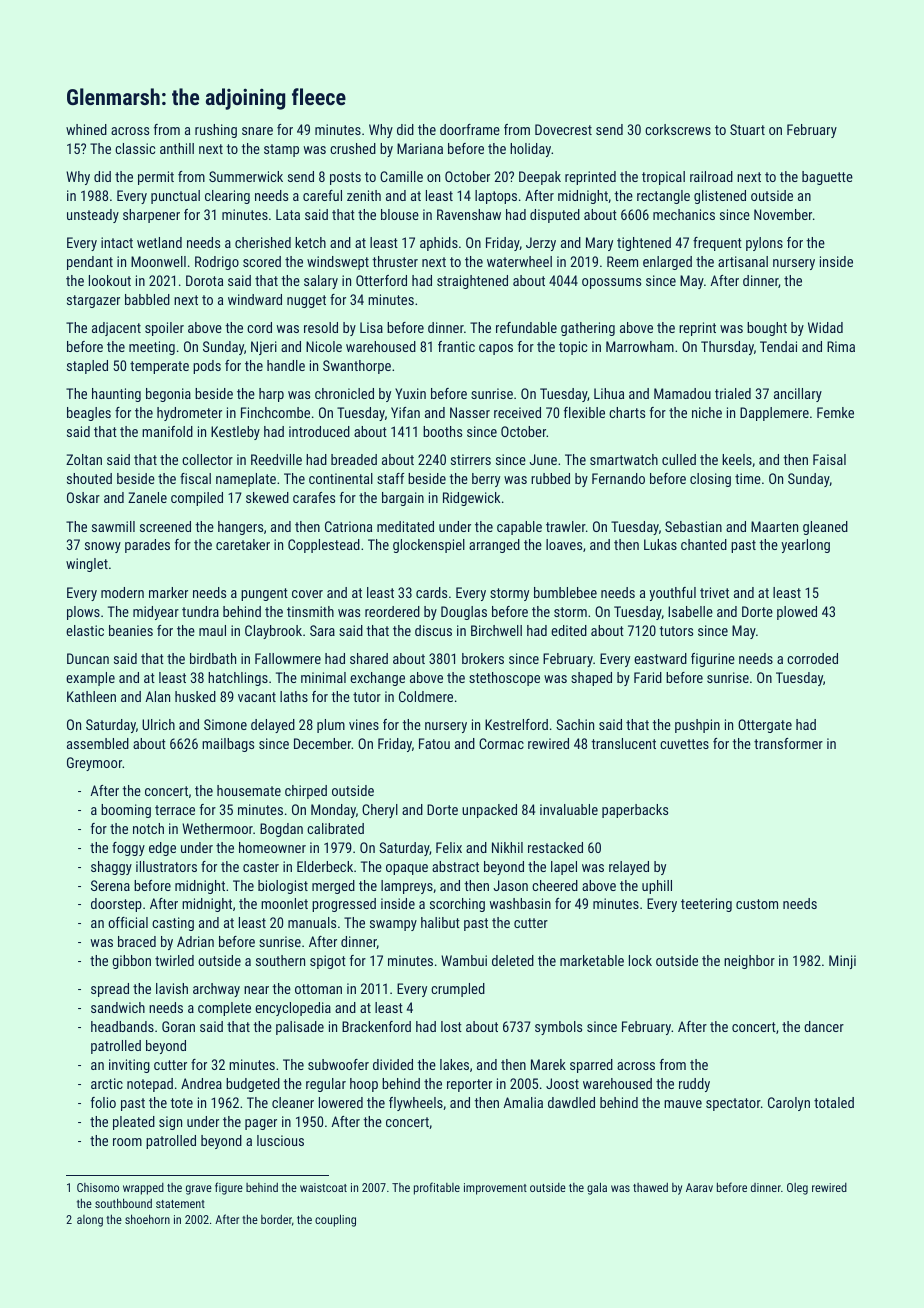 The image size is (924, 1308). Describe the element at coordinates (682, 393) in the screenshot. I see `Mamadou` at that location.
